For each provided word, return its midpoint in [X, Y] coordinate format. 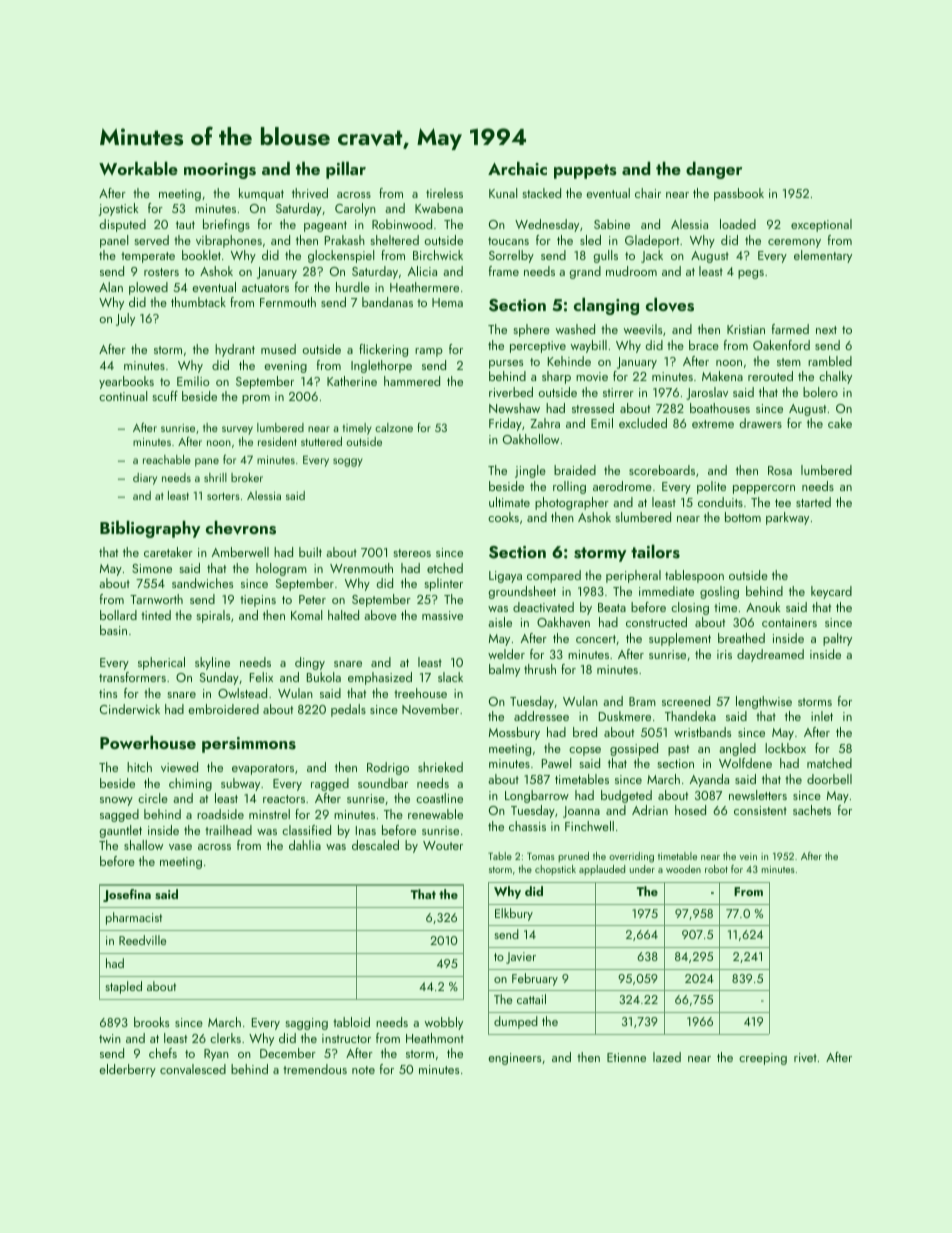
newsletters [758, 795]
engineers [514, 1059]
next [826, 330]
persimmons [249, 745]
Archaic [517, 168]
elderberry [127, 1070]
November [430, 709]
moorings [220, 171]
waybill [589, 346]
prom [256, 399]
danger [714, 170]
